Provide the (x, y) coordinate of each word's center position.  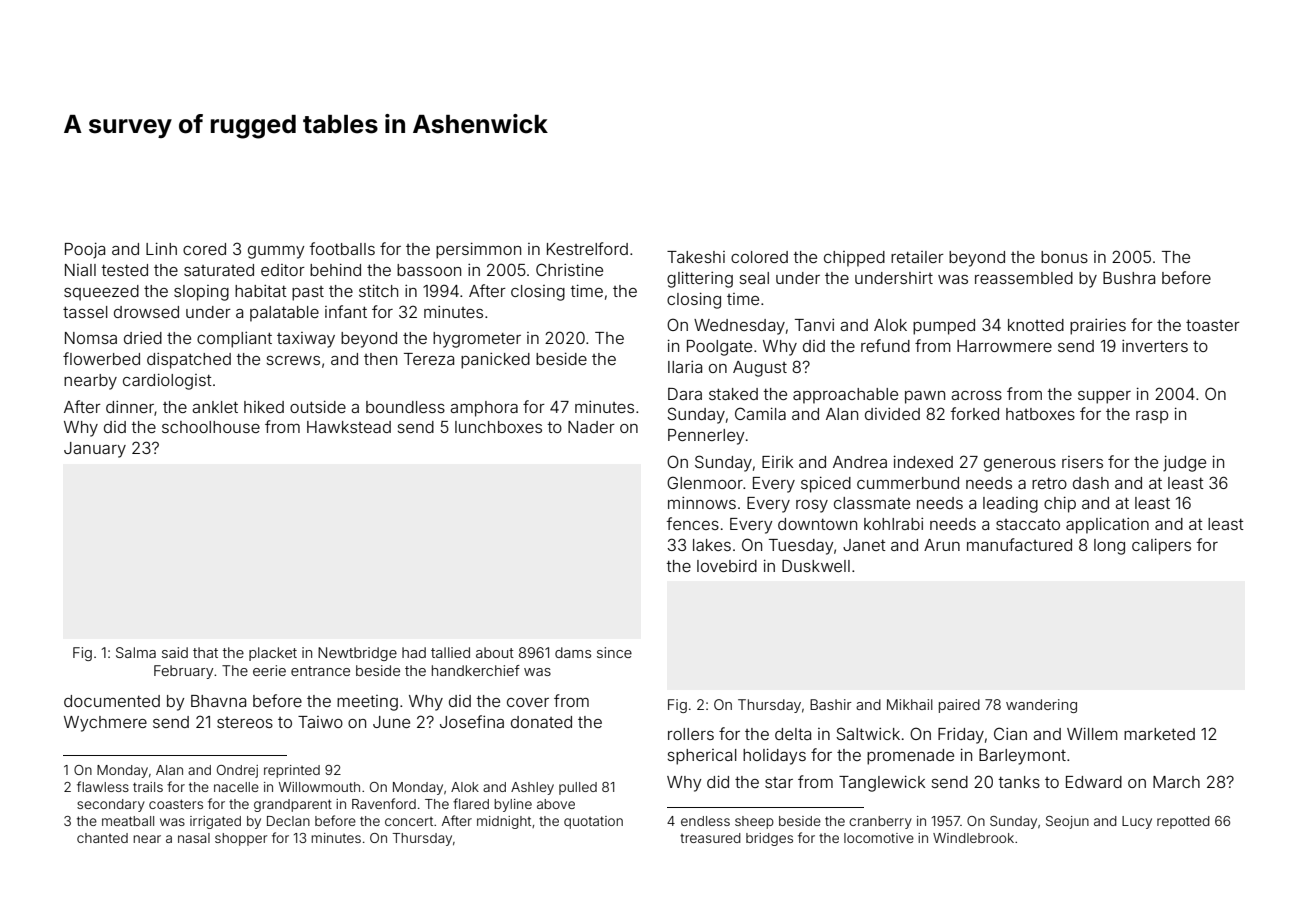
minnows (702, 503)
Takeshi (696, 257)
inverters (1155, 346)
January (95, 450)
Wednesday (739, 327)
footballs (342, 248)
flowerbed (101, 358)
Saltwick (868, 733)
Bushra (1129, 278)
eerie (269, 670)
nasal (194, 838)
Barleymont (1022, 757)
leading (1010, 505)
